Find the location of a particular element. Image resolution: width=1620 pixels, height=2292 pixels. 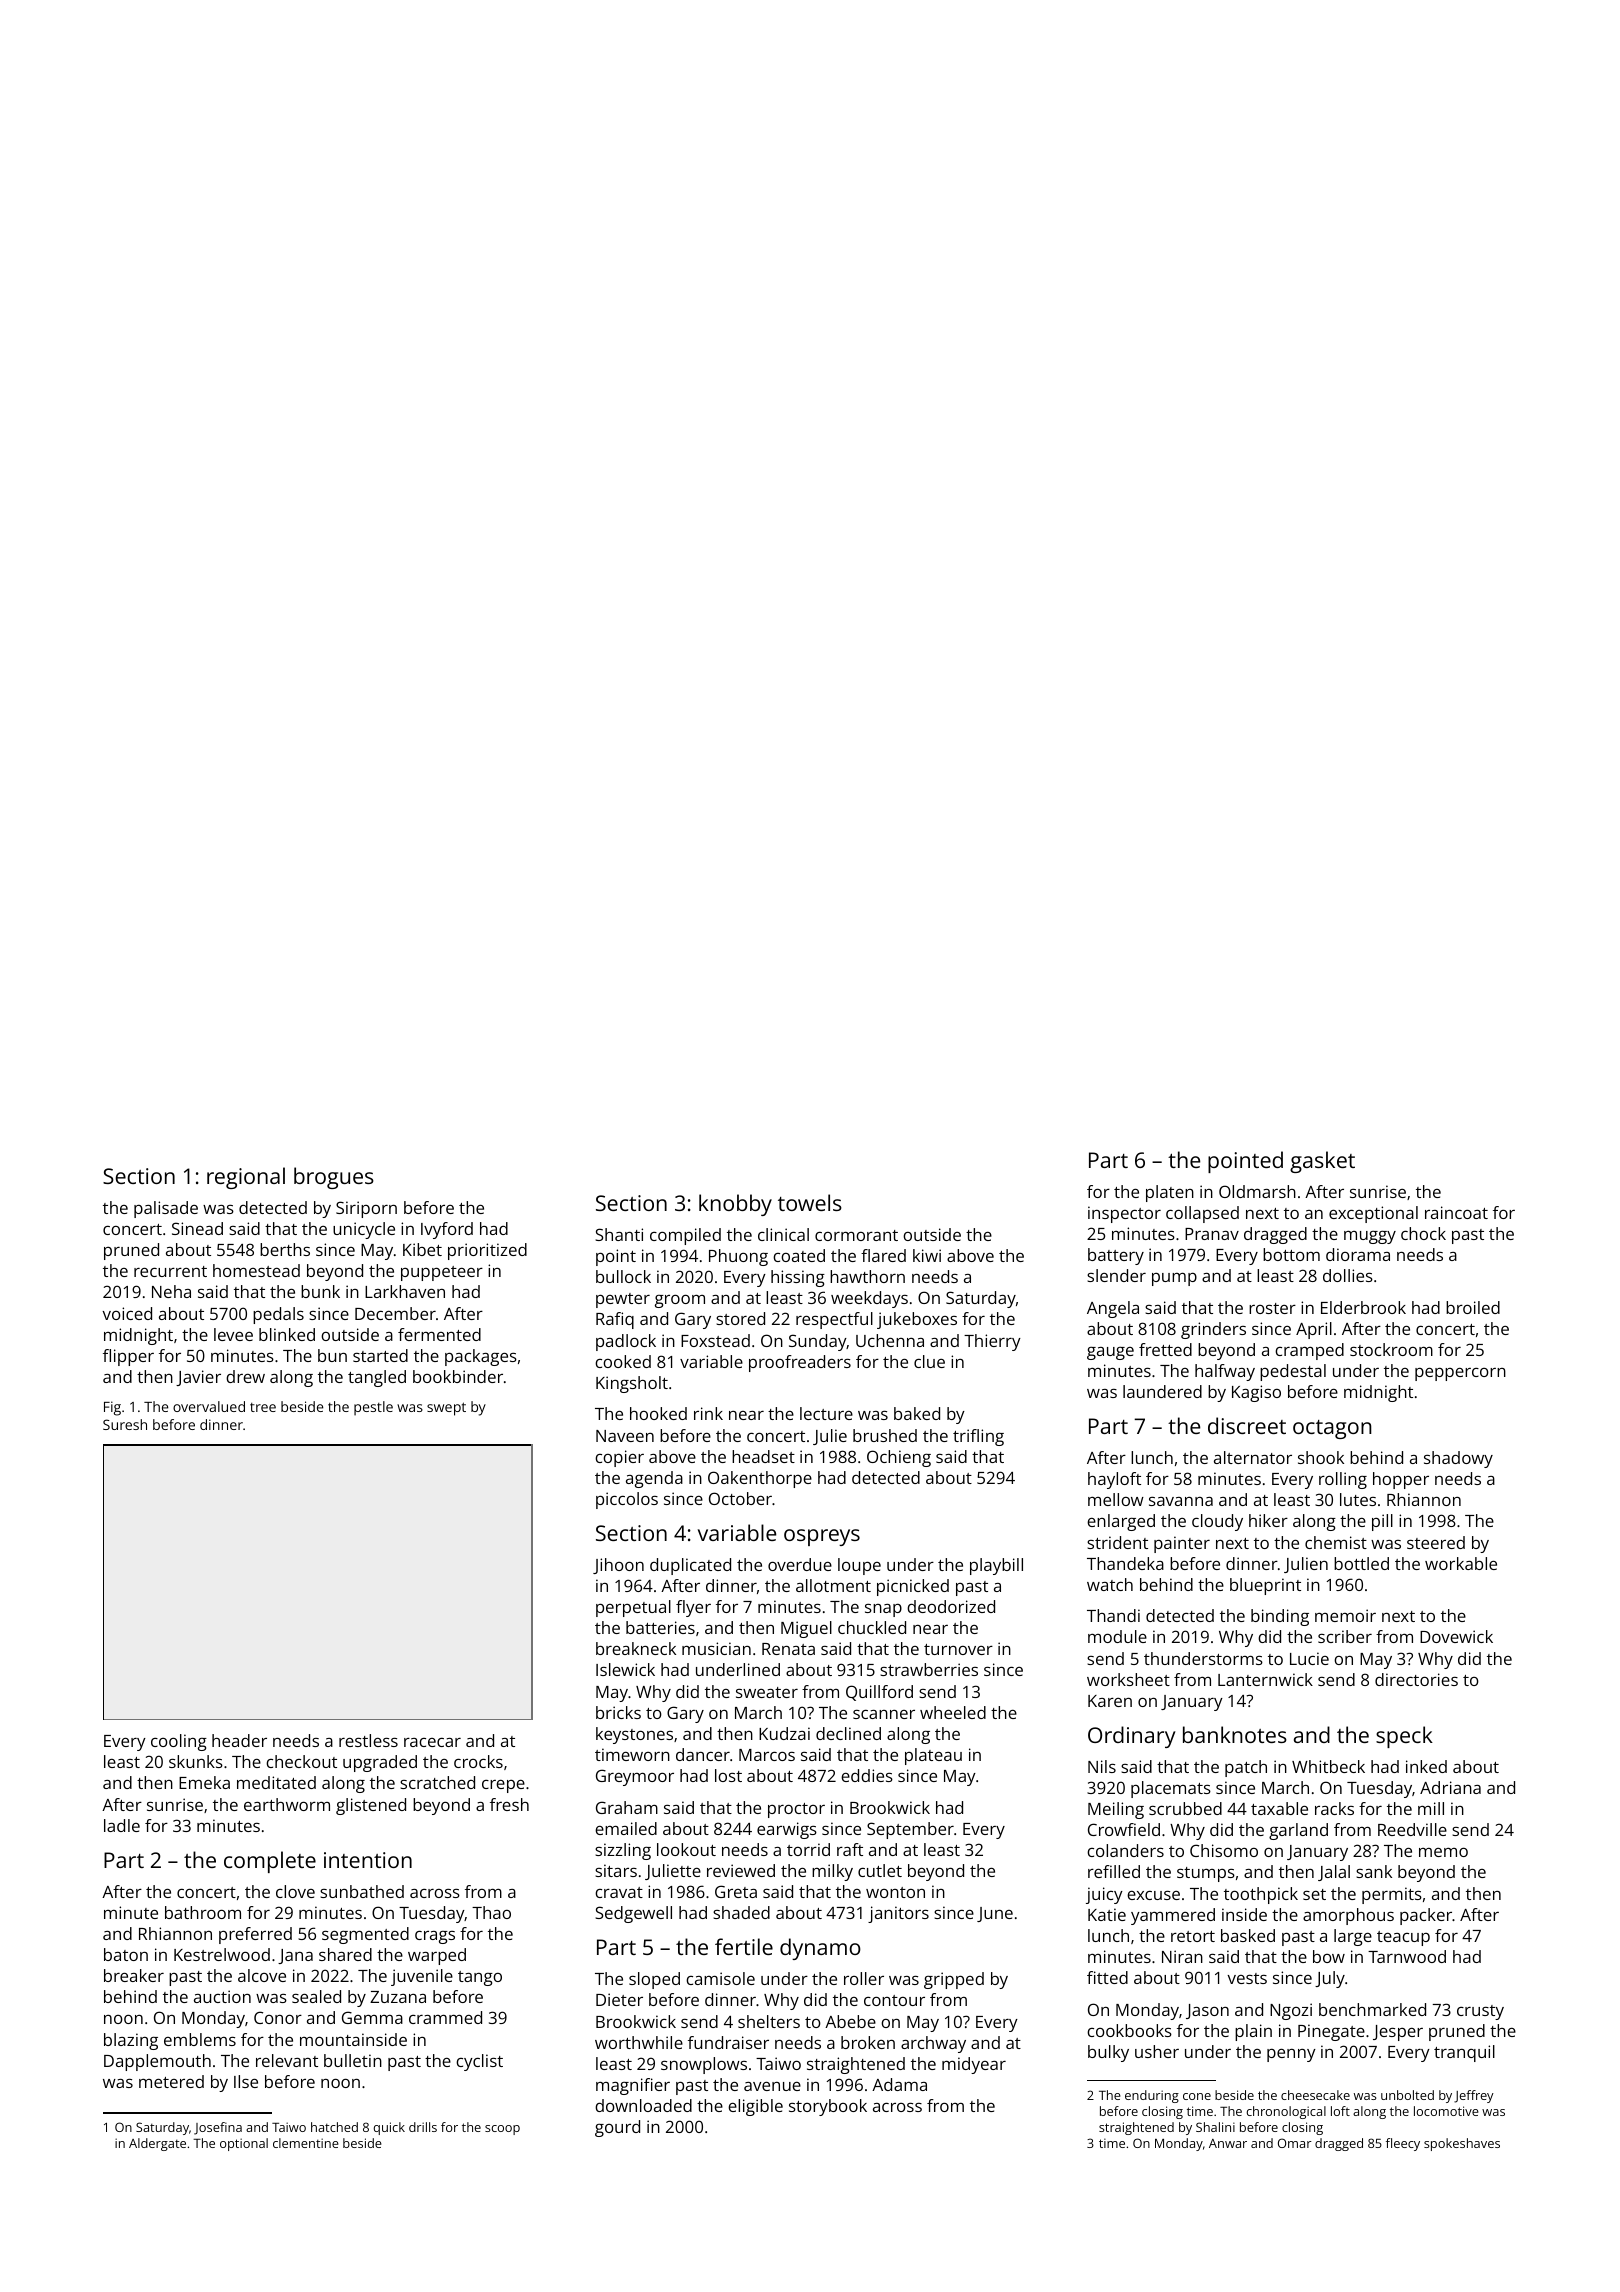

Oldmarsh is located at coordinates (1257, 1191).
